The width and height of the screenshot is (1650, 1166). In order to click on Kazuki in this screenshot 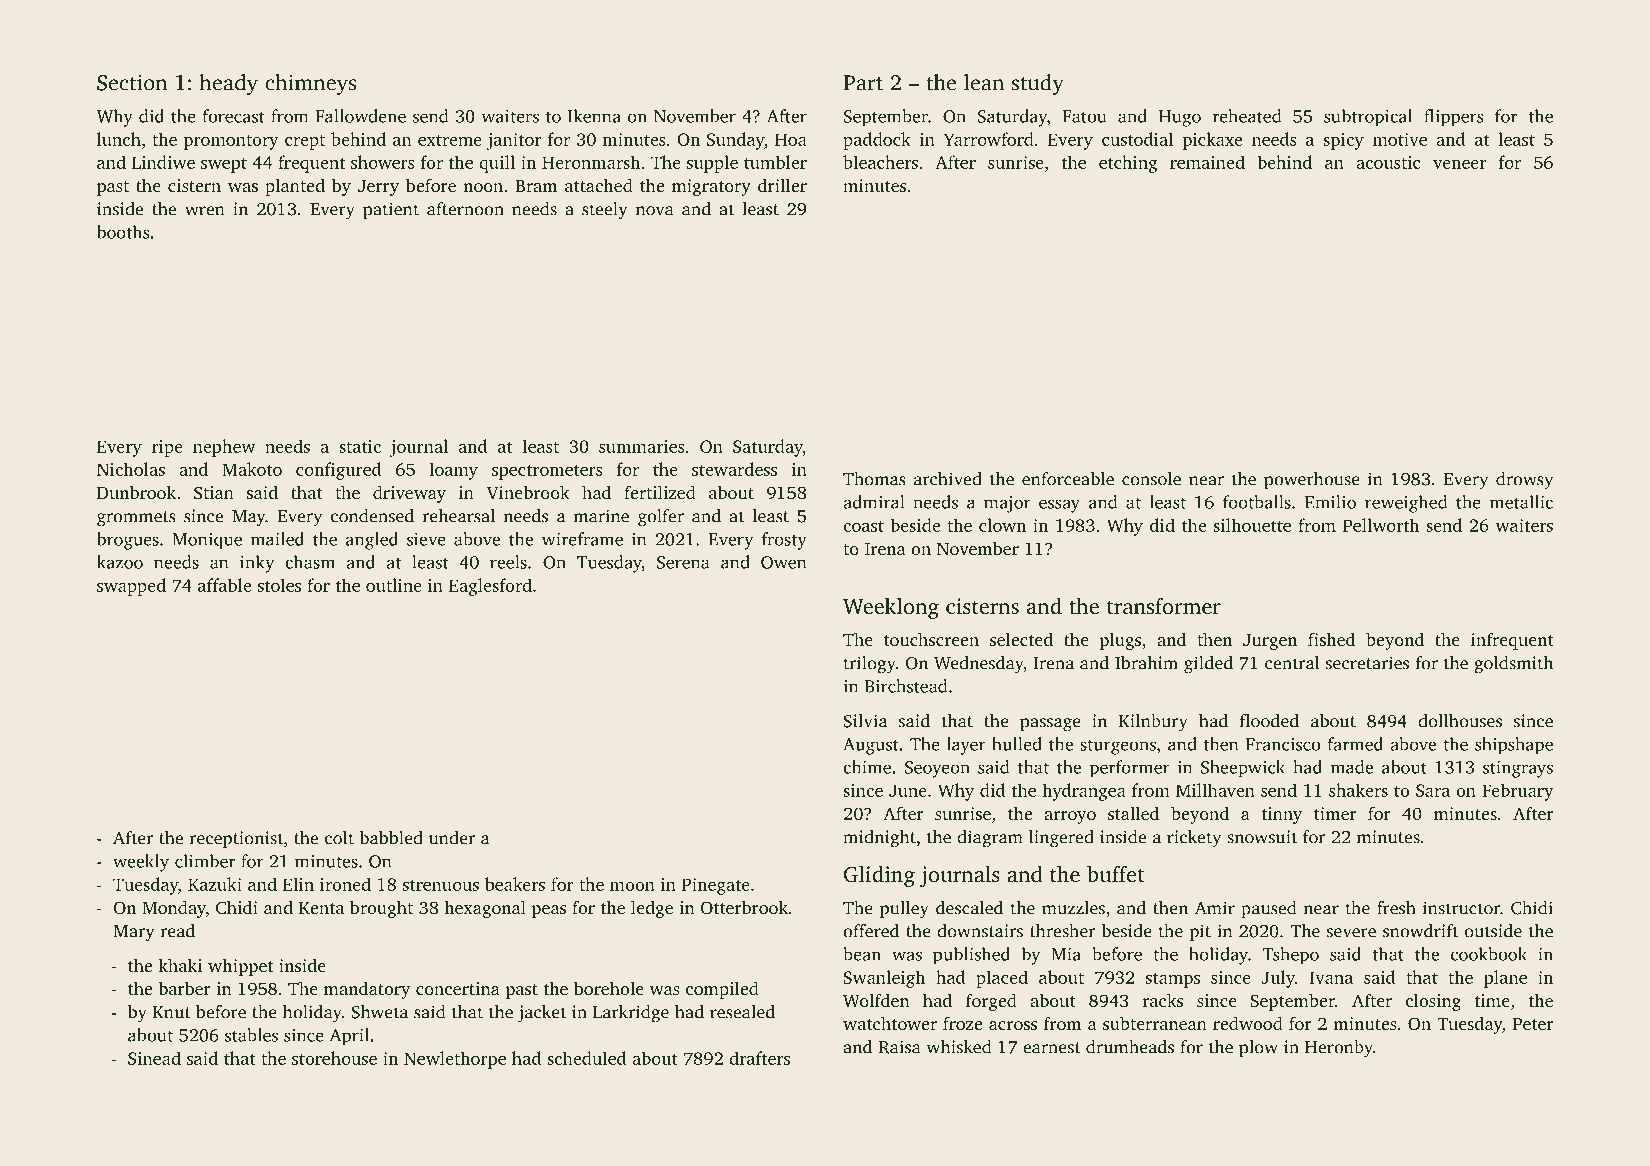, I will do `click(215, 884)`.
